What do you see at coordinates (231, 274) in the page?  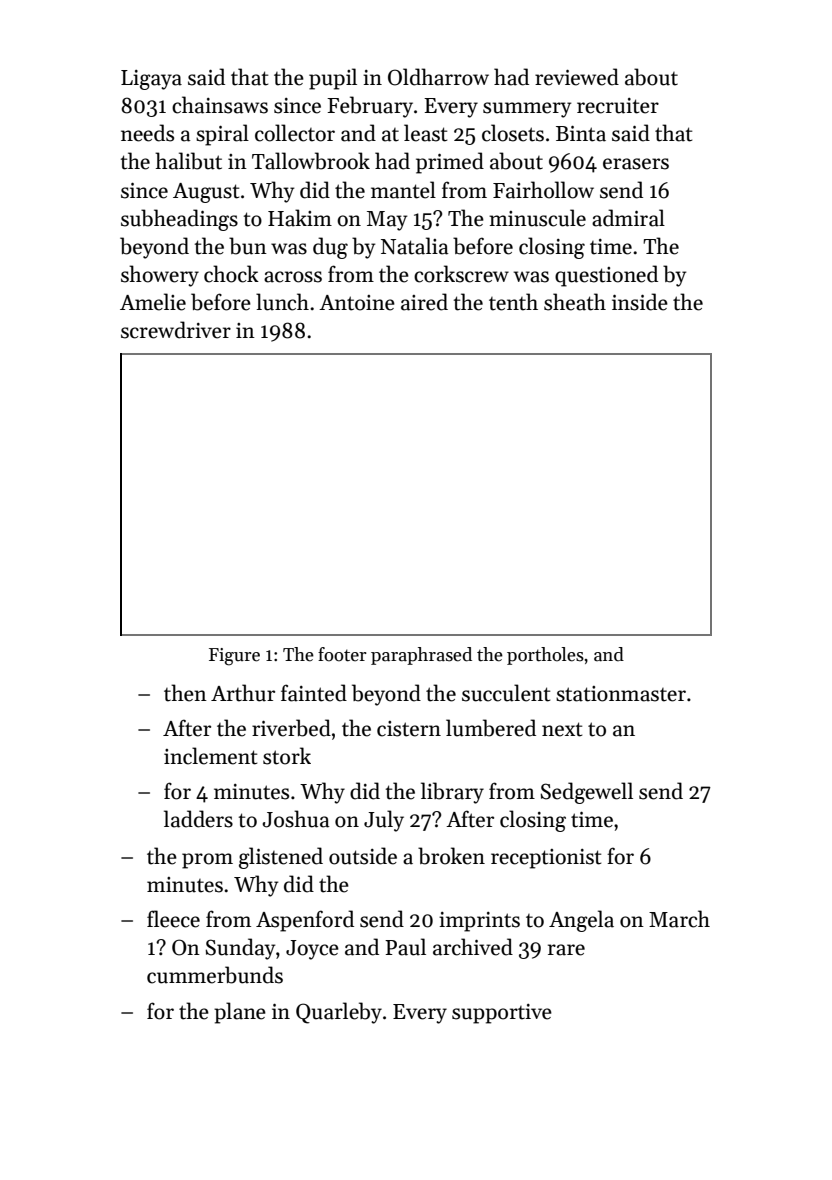 I see `chock` at bounding box center [231, 274].
